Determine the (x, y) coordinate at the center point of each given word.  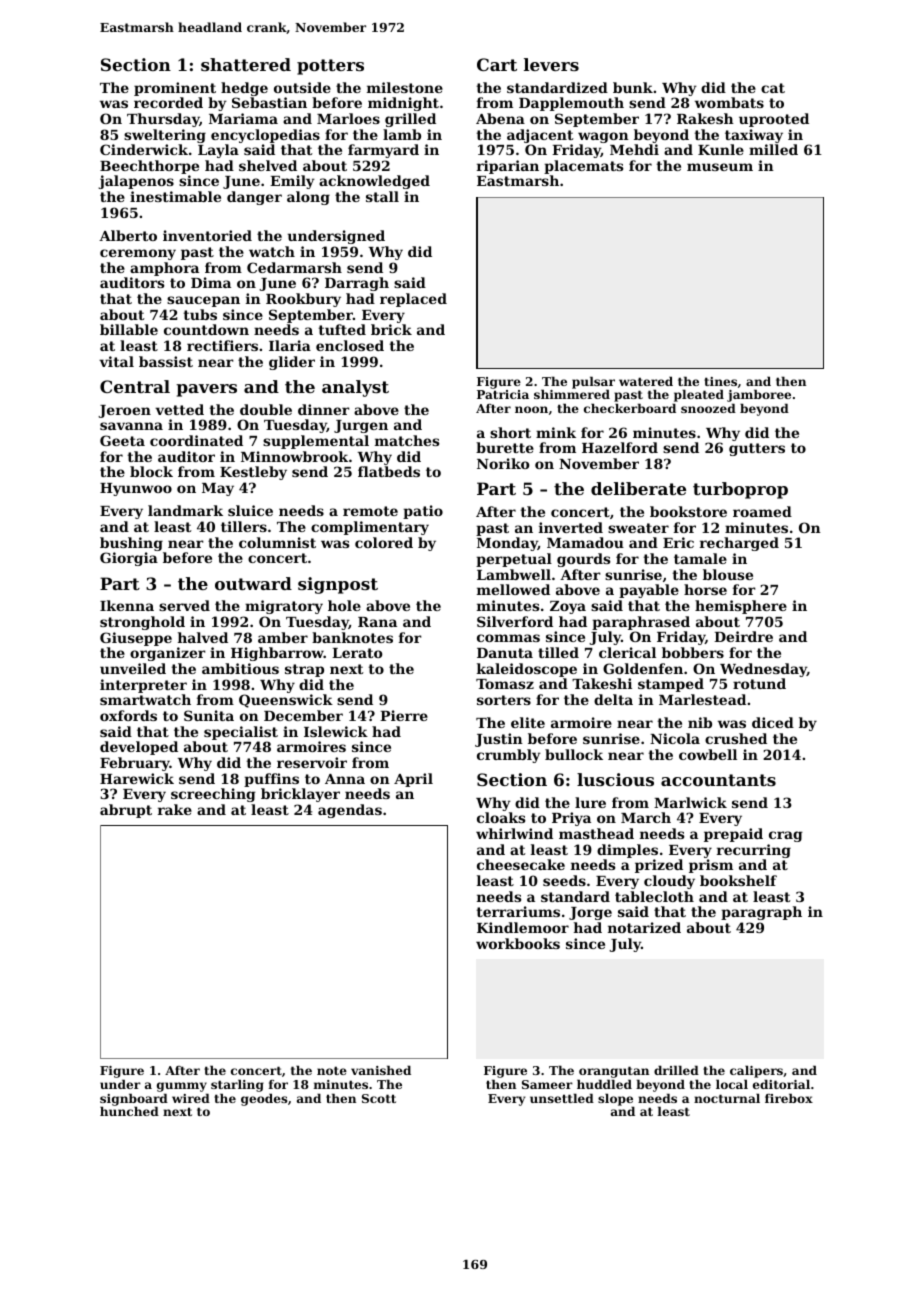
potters (330, 67)
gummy (182, 1087)
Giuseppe (136, 639)
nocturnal (727, 1098)
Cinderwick (144, 149)
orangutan (614, 1072)
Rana (377, 622)
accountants (718, 780)
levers (551, 64)
